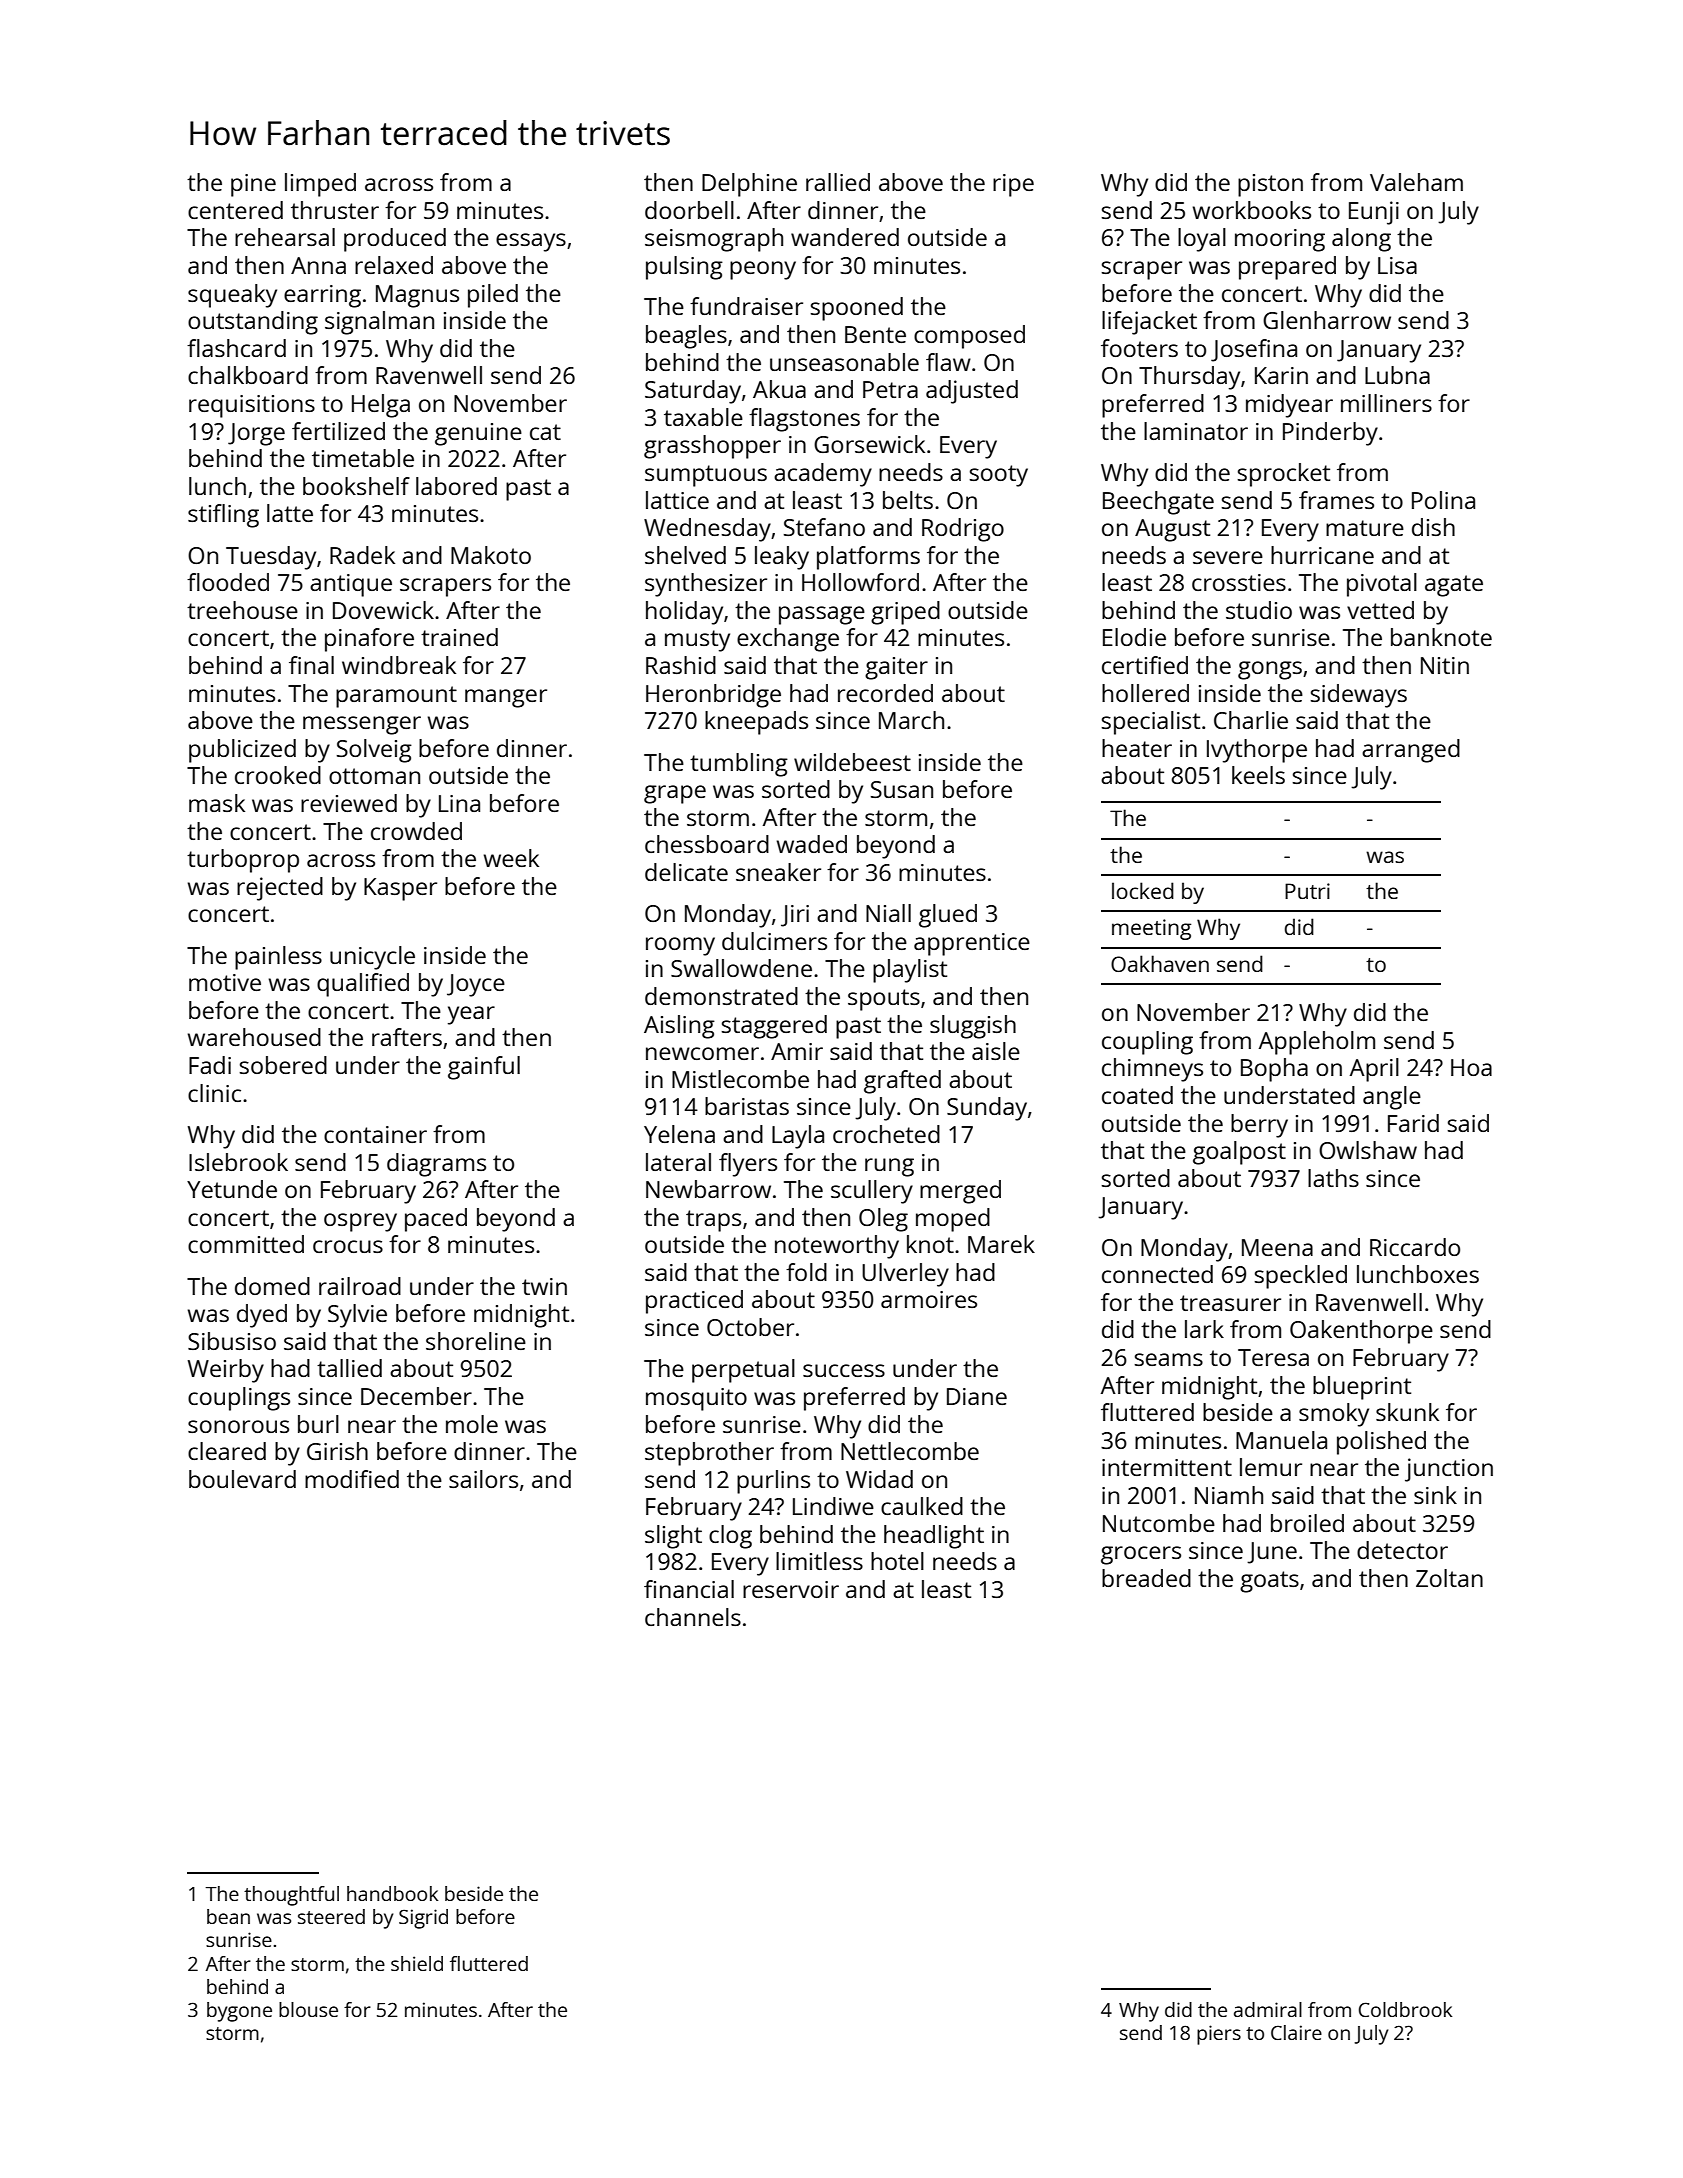 Image resolution: width=1683 pixels, height=2178 pixels. What do you see at coordinates (256, 434) in the page?
I see `Jorge` at bounding box center [256, 434].
